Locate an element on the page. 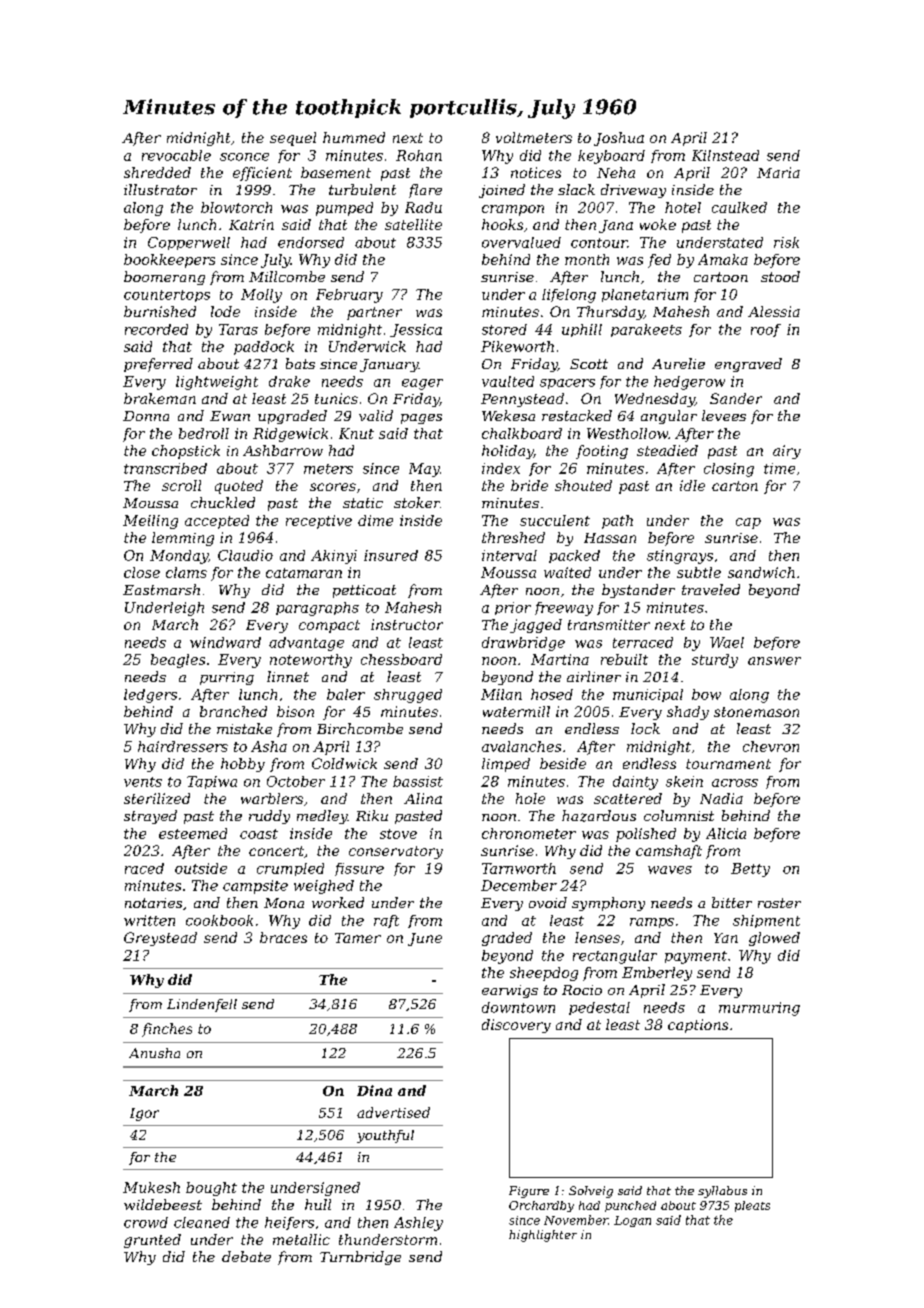 The width and height of the page is (924, 1308). murmuring is located at coordinates (759, 1009).
